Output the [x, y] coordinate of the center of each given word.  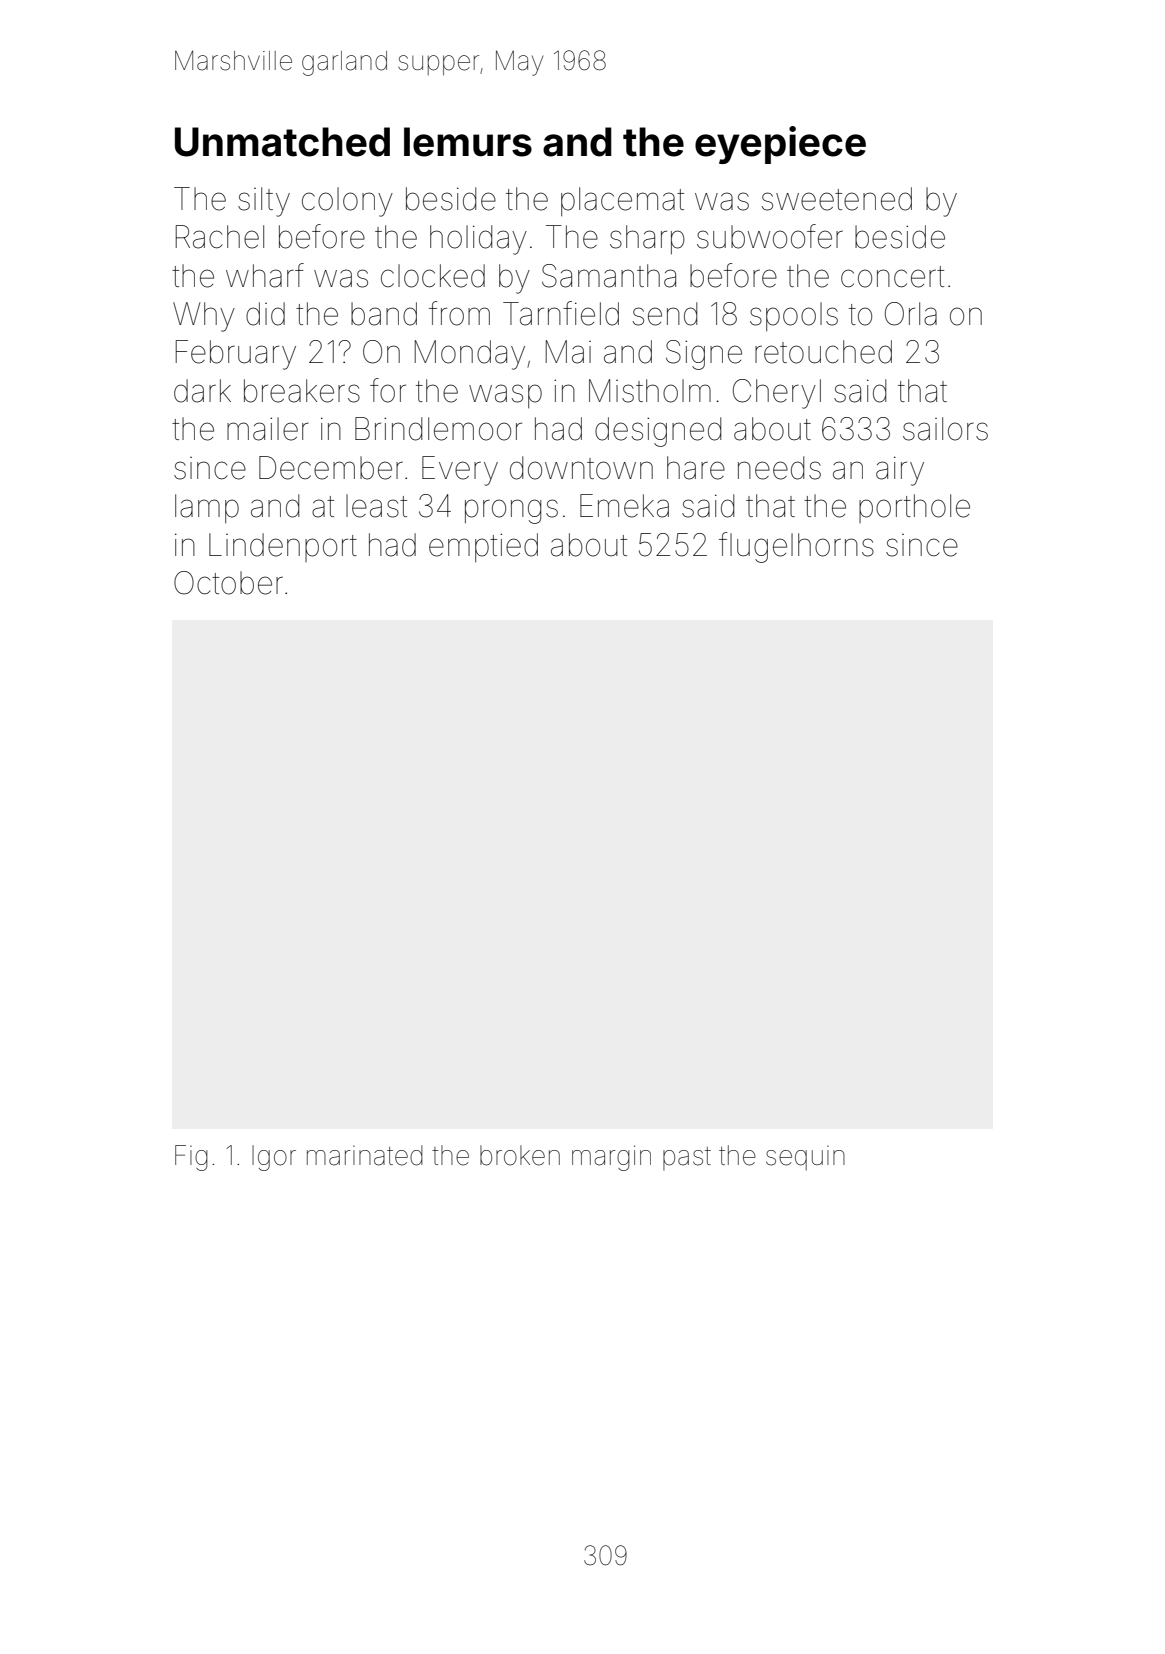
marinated [365, 1155]
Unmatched [282, 142]
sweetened [837, 199]
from [459, 313]
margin [611, 1158]
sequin [805, 1158]
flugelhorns [796, 547]
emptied [483, 547]
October [228, 583]
